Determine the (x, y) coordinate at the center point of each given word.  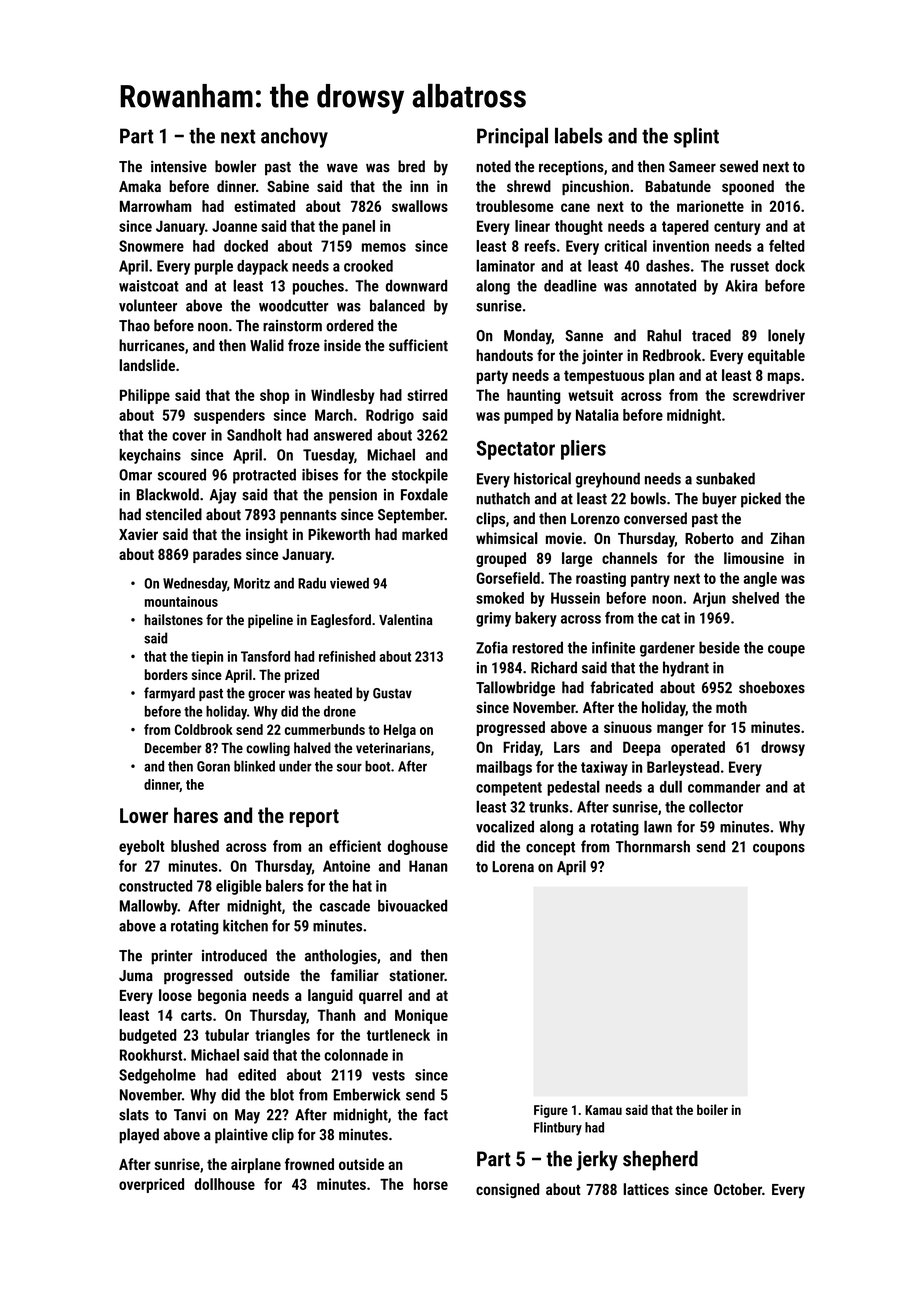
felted (787, 246)
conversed (655, 518)
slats (134, 1114)
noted (493, 166)
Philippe (145, 396)
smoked (500, 598)
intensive (179, 166)
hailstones (173, 619)
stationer (416, 975)
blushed (195, 846)
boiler (712, 1109)
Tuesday (328, 456)
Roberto (709, 538)
